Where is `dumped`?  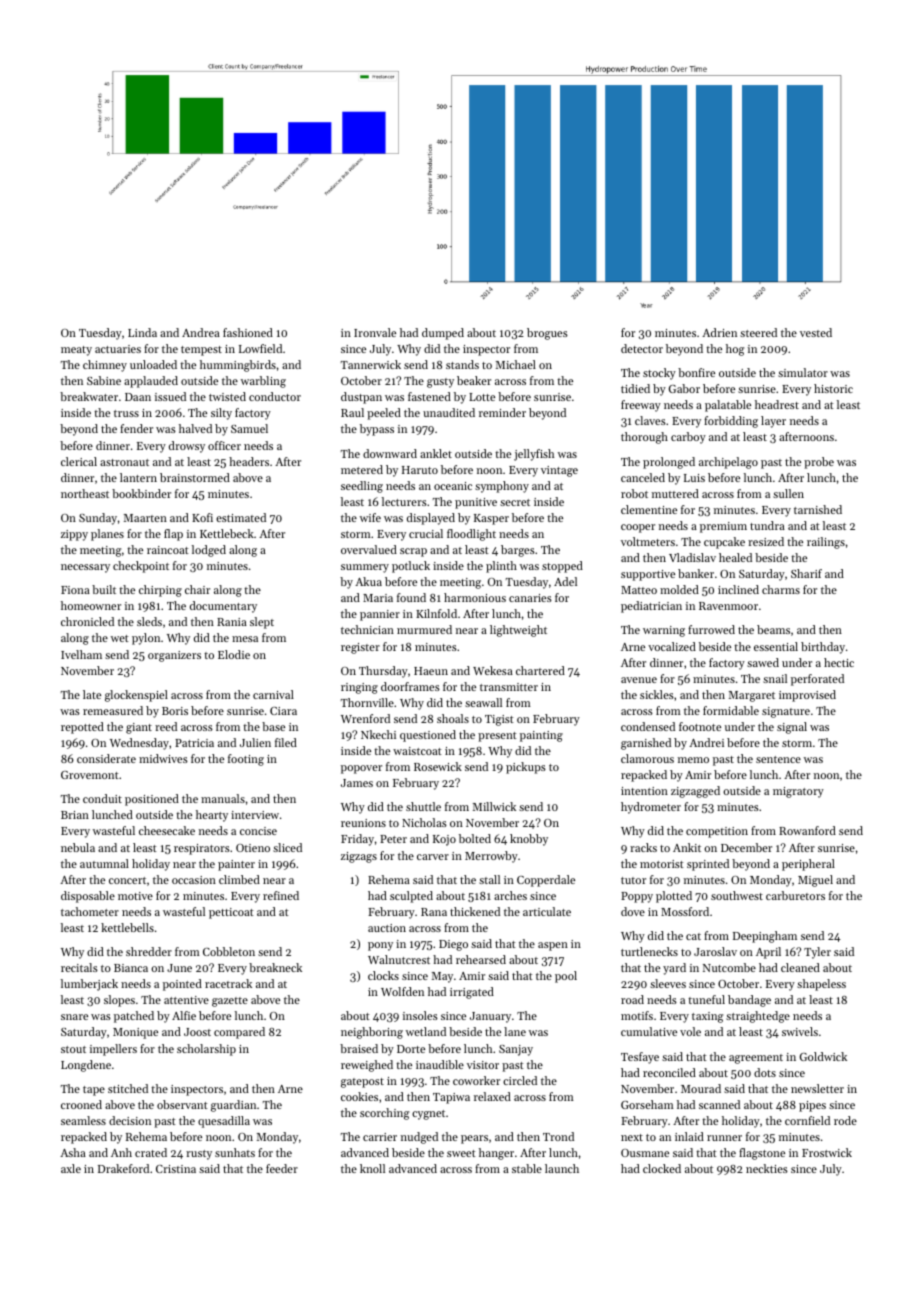 dumped is located at coordinates (443, 334).
